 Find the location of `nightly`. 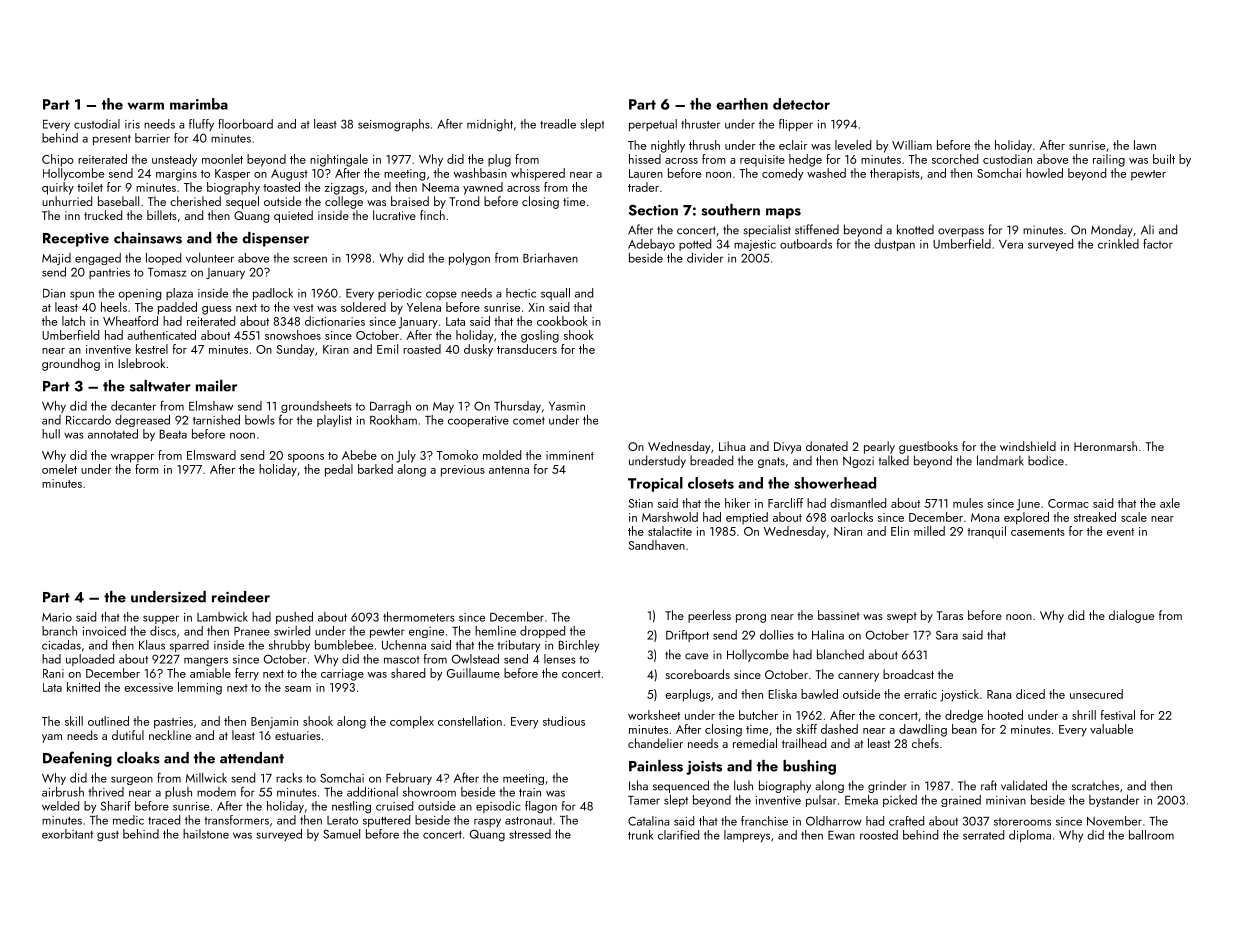

nightly is located at coordinates (668, 146).
